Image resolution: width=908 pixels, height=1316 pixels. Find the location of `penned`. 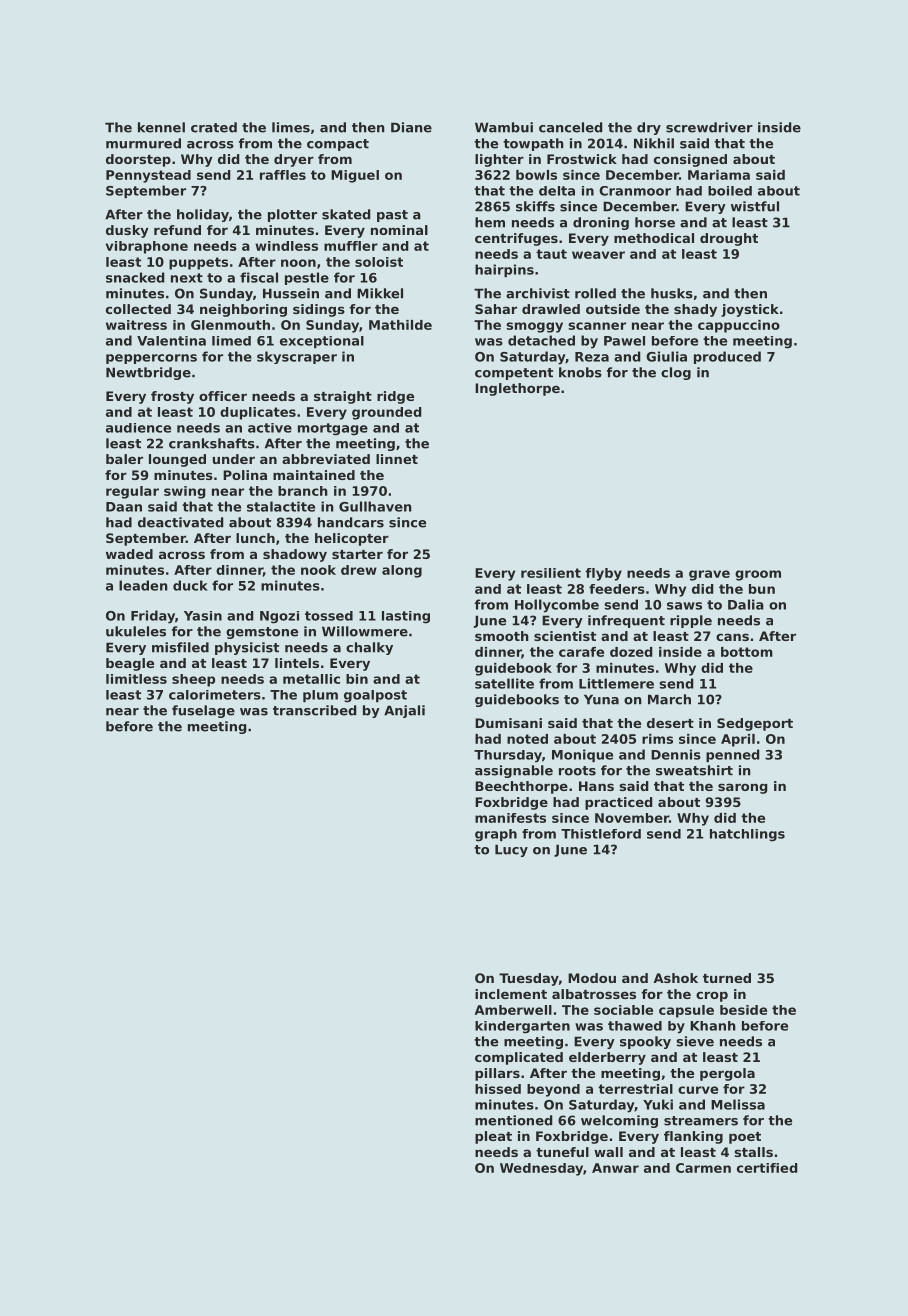

penned is located at coordinates (733, 755).
